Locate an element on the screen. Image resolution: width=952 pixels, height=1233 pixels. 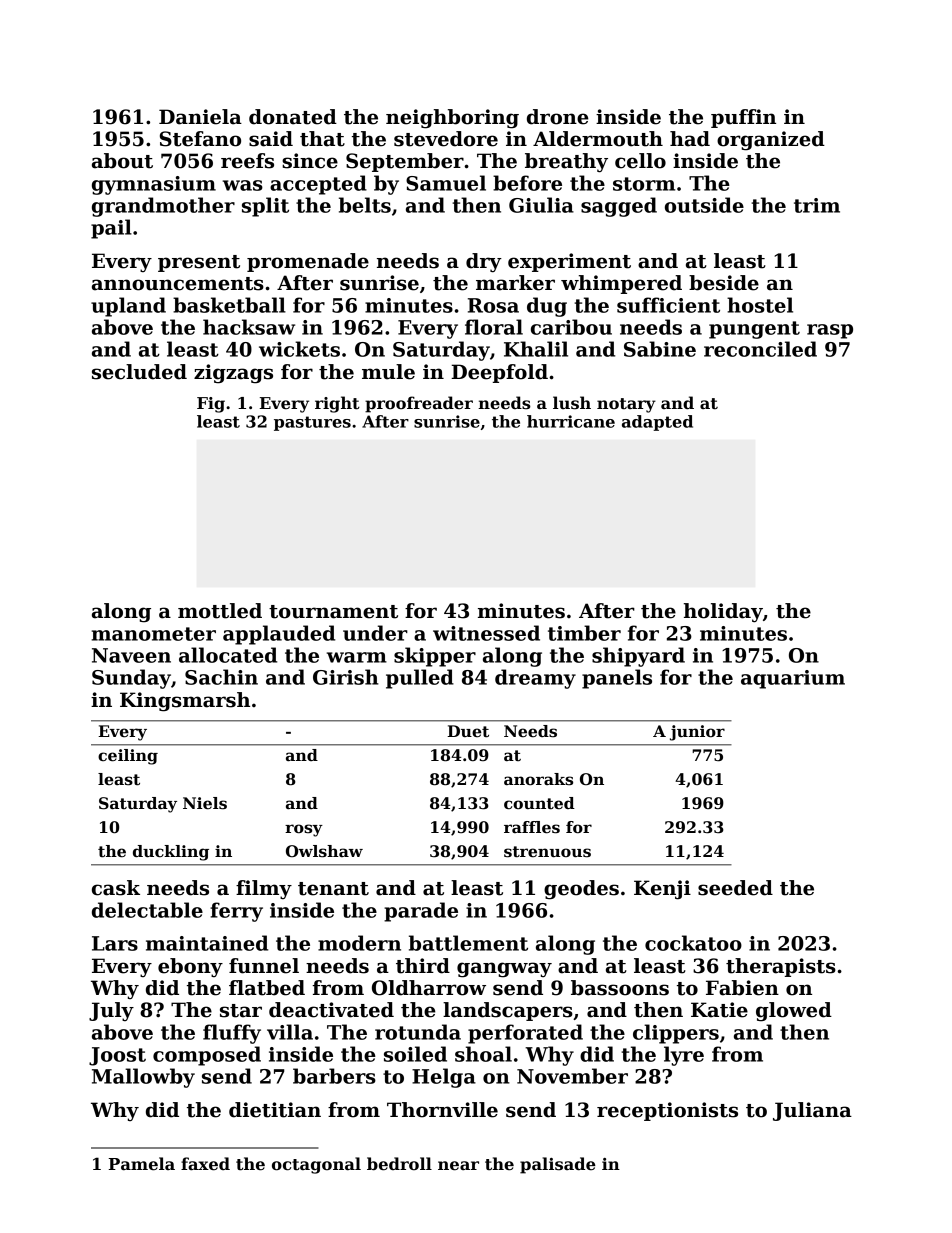
Giulia is located at coordinates (541, 205).
